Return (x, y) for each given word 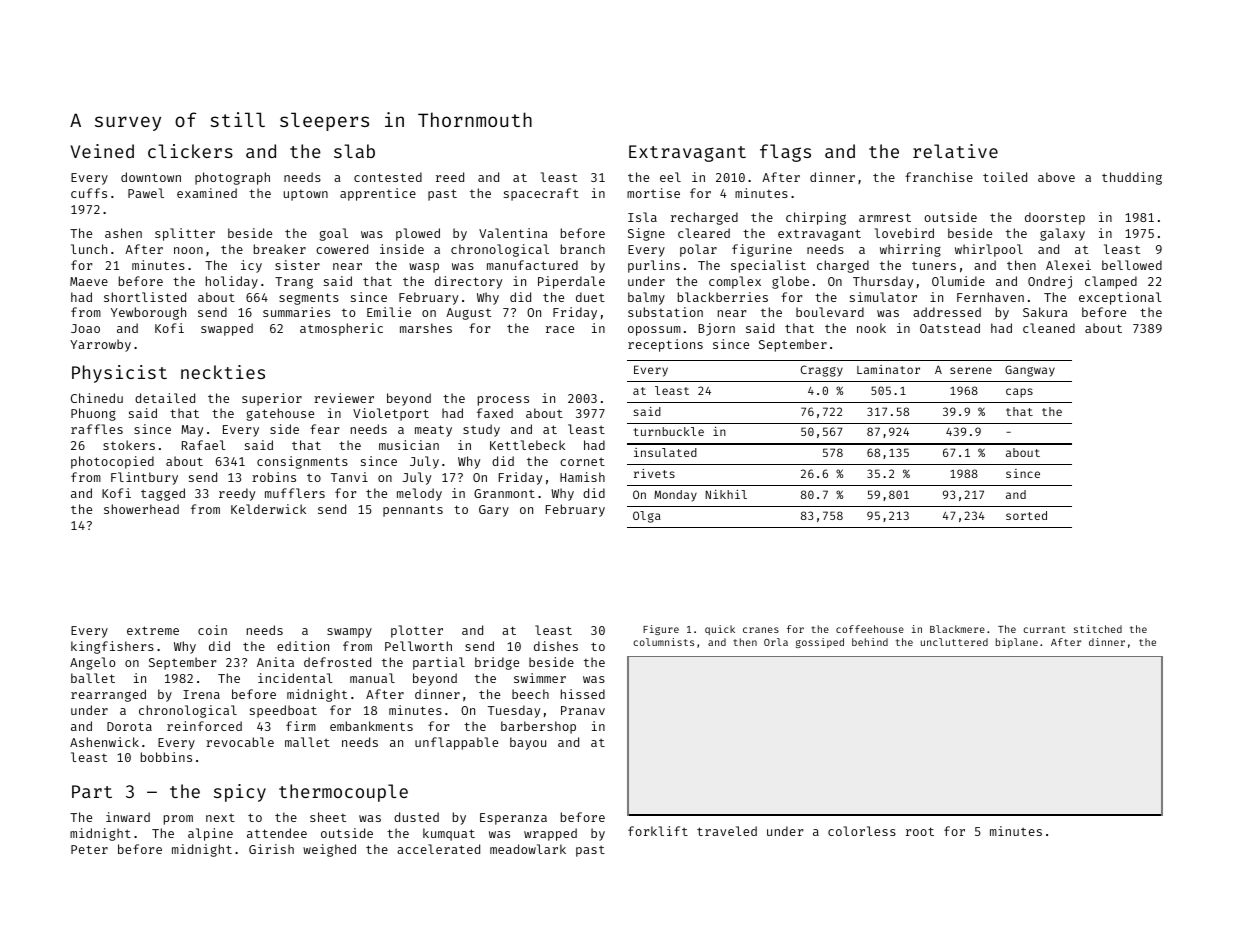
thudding (1132, 178)
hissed (583, 694)
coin (212, 630)
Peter (89, 849)
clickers (190, 151)
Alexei (1068, 265)
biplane (1017, 643)
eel (670, 177)
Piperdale (571, 282)
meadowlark (528, 849)
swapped (227, 329)
